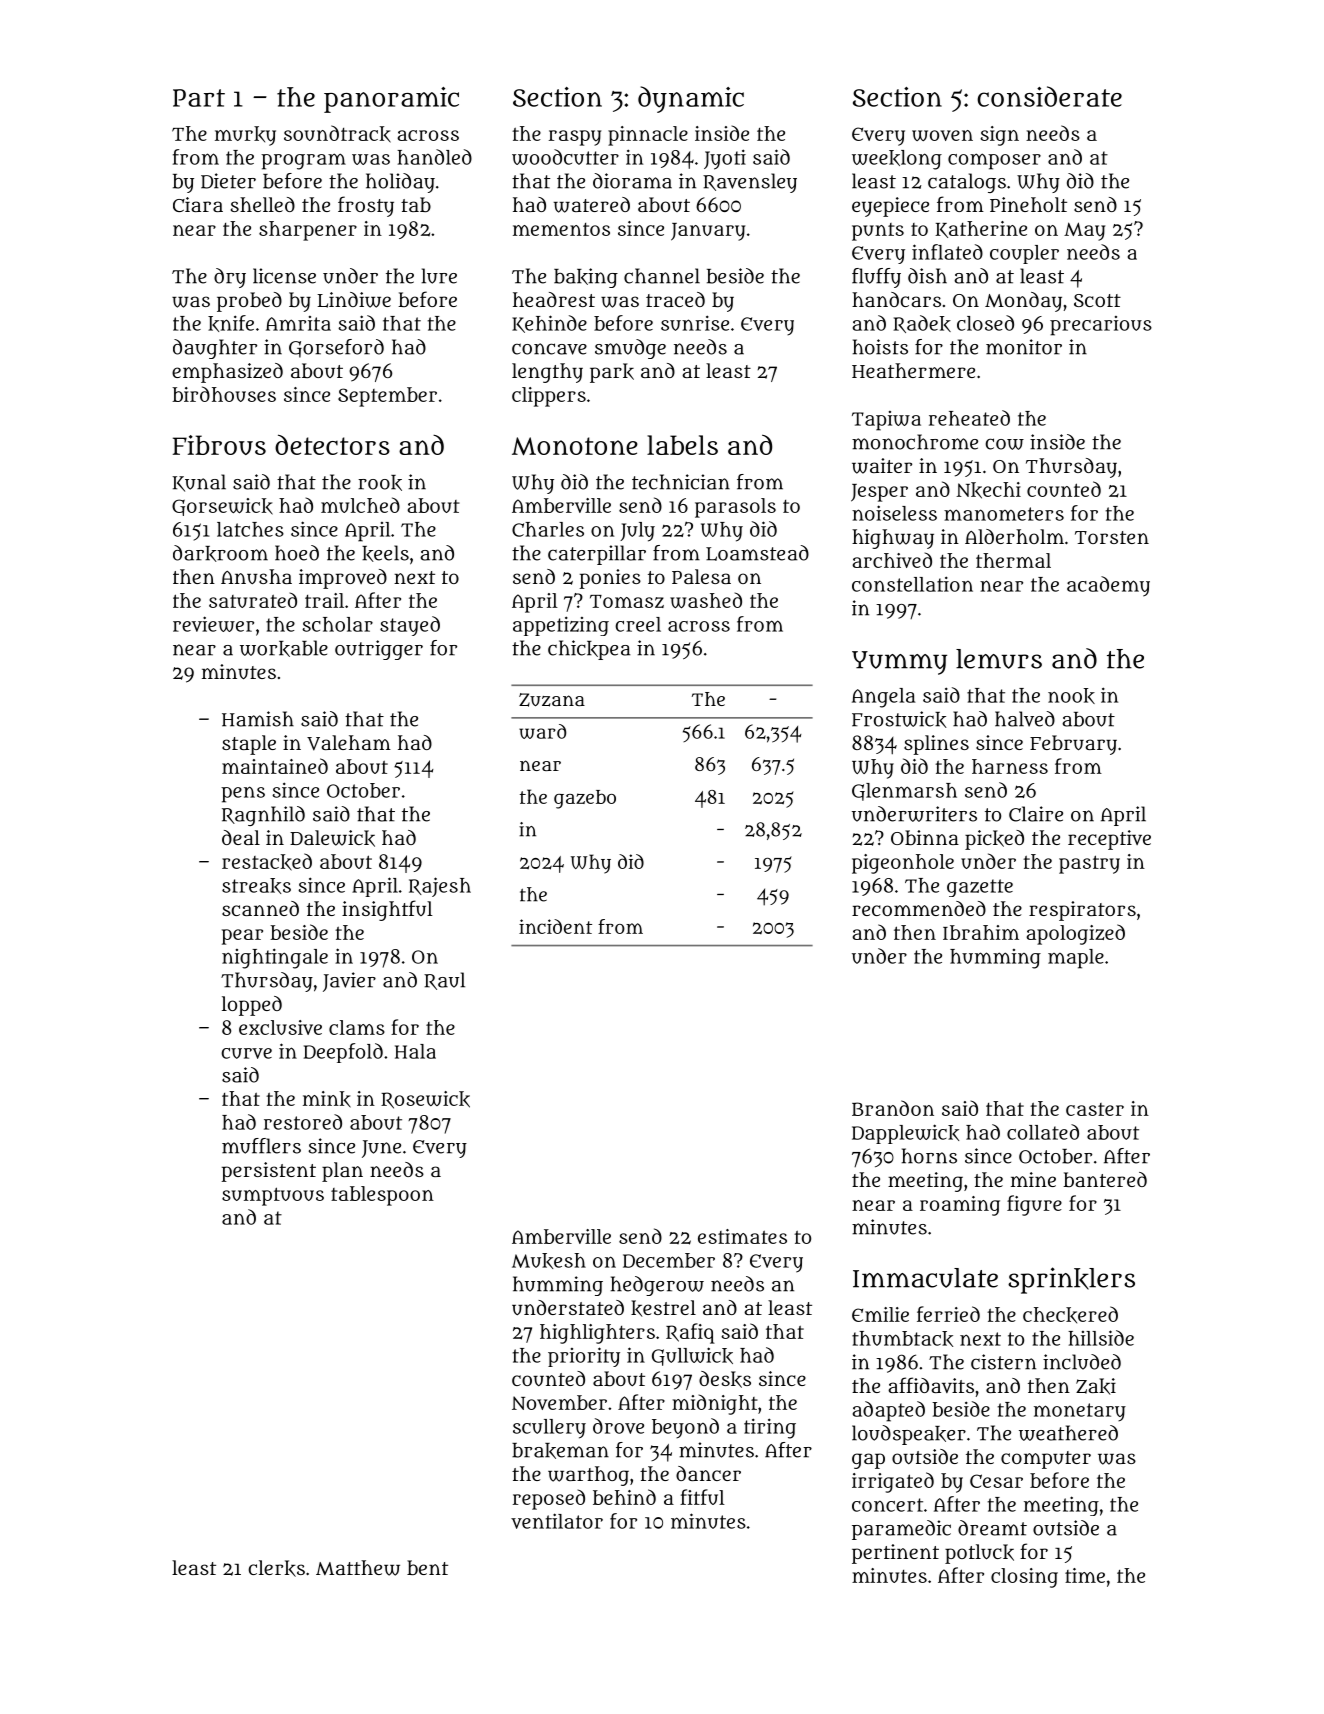 The image size is (1324, 1714). Describe the element at coordinates (1036, 814) in the screenshot. I see `Claire` at that location.
